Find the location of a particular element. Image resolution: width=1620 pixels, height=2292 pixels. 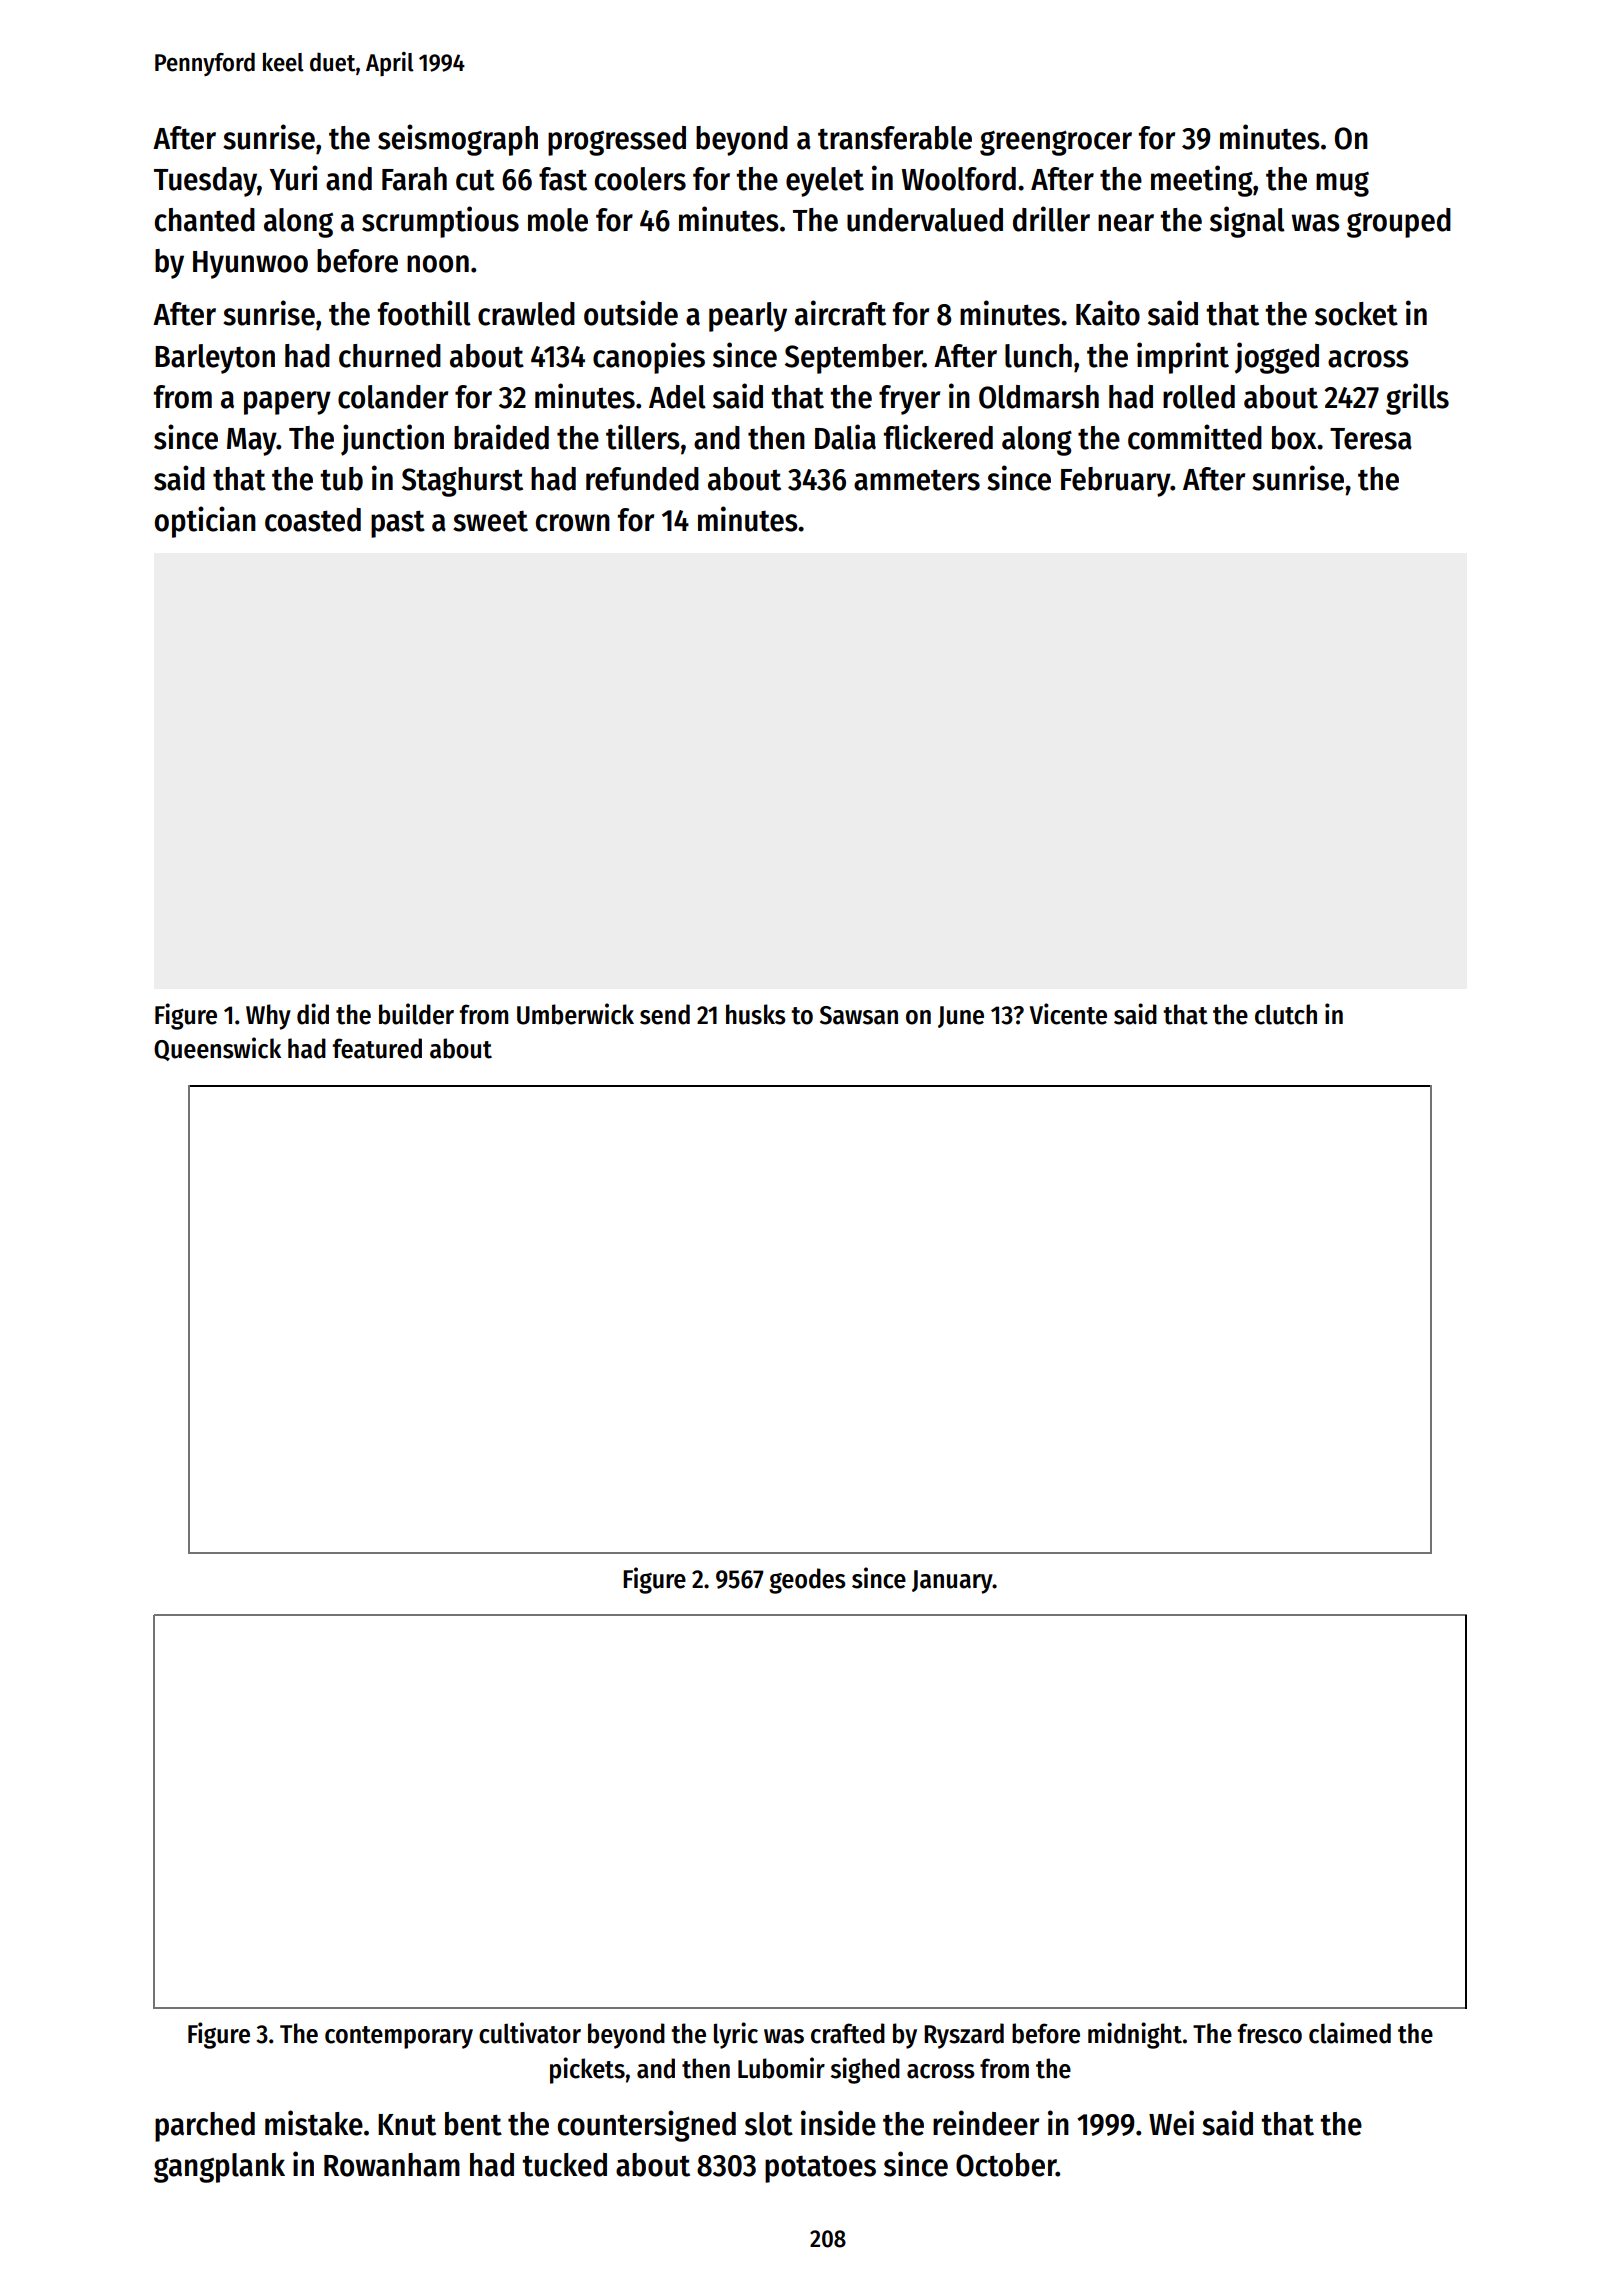

ammeters is located at coordinates (917, 480).
